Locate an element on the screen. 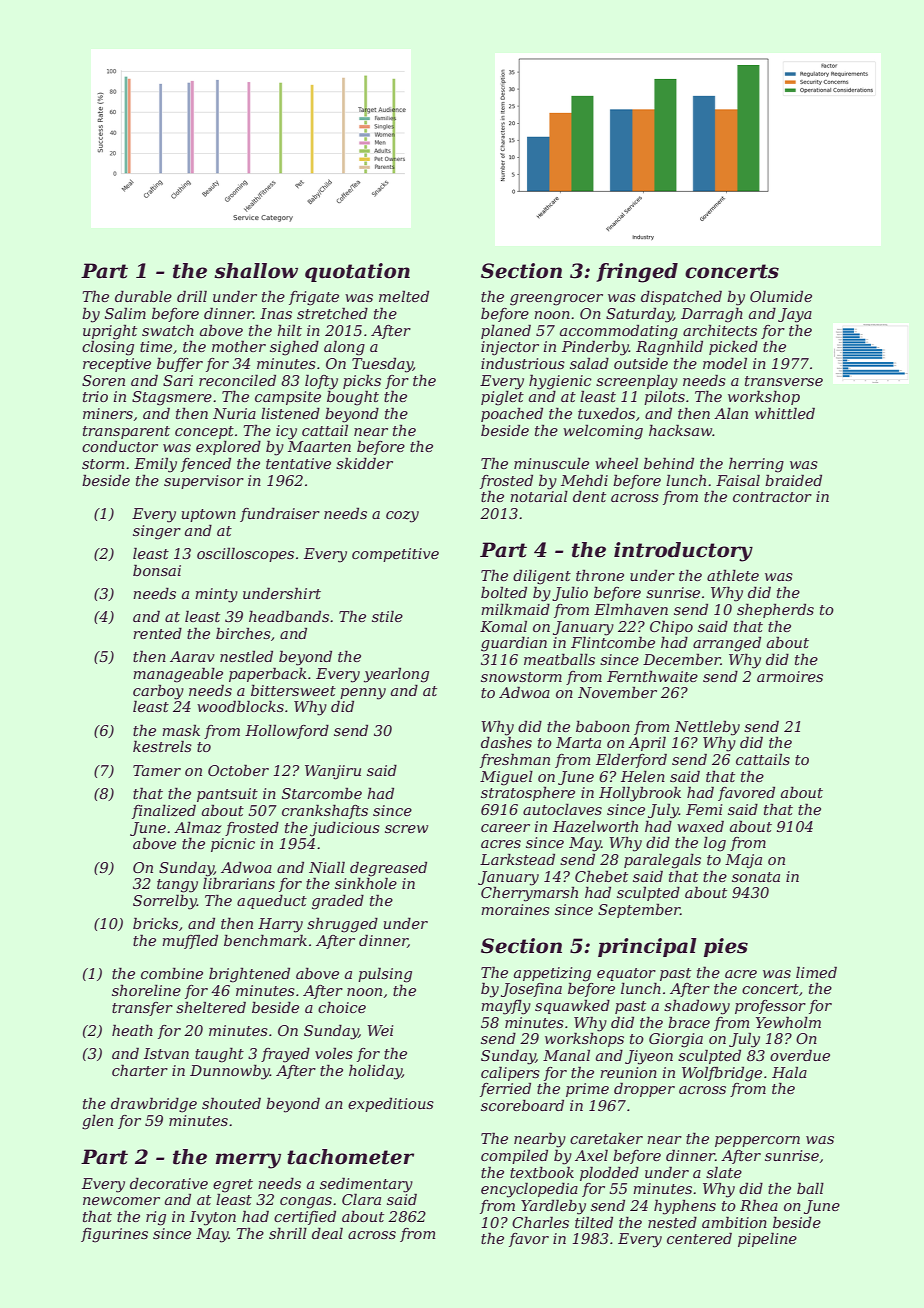  Charles is located at coordinates (540, 1222).
